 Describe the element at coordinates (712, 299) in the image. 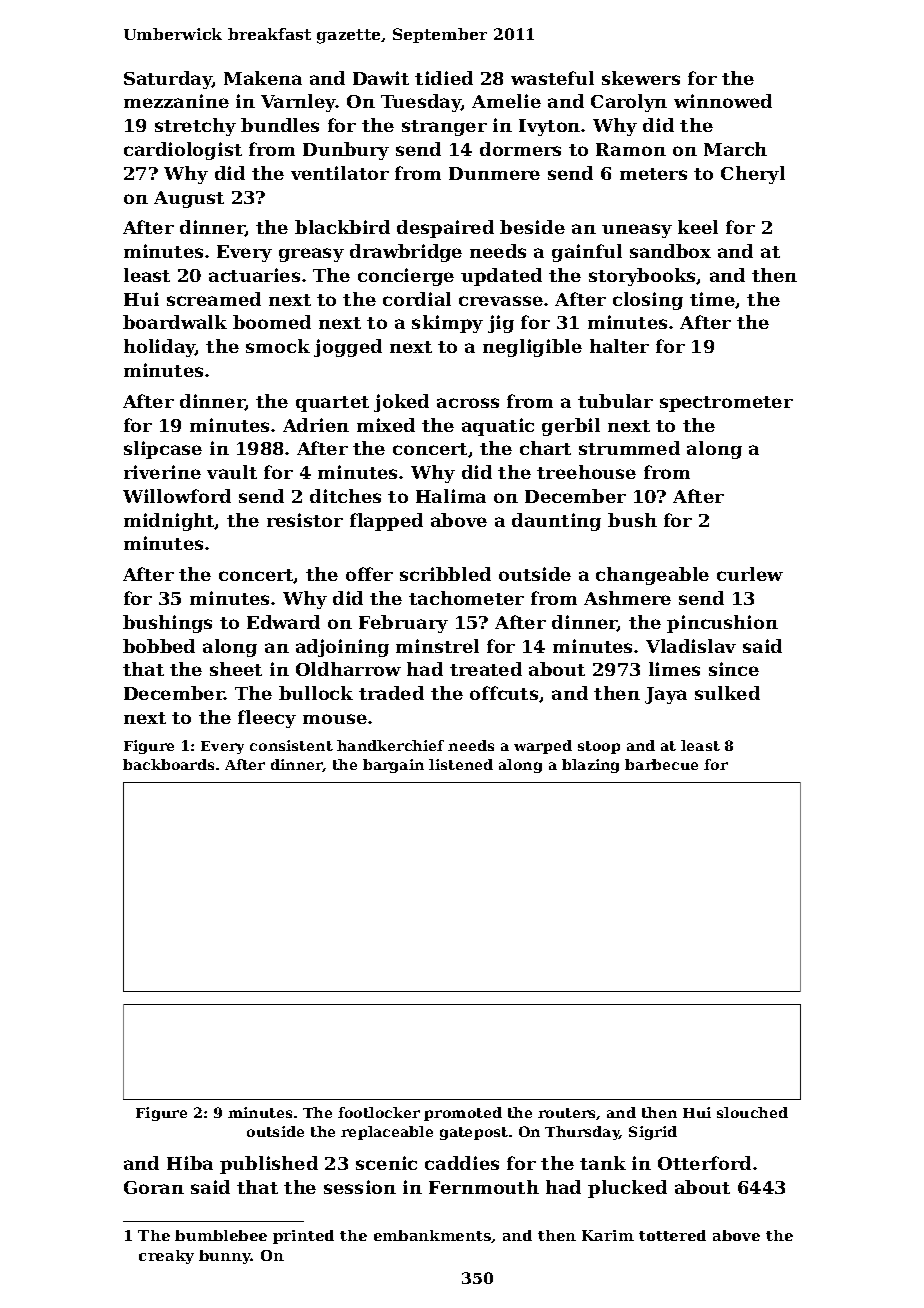

I see `time` at that location.
